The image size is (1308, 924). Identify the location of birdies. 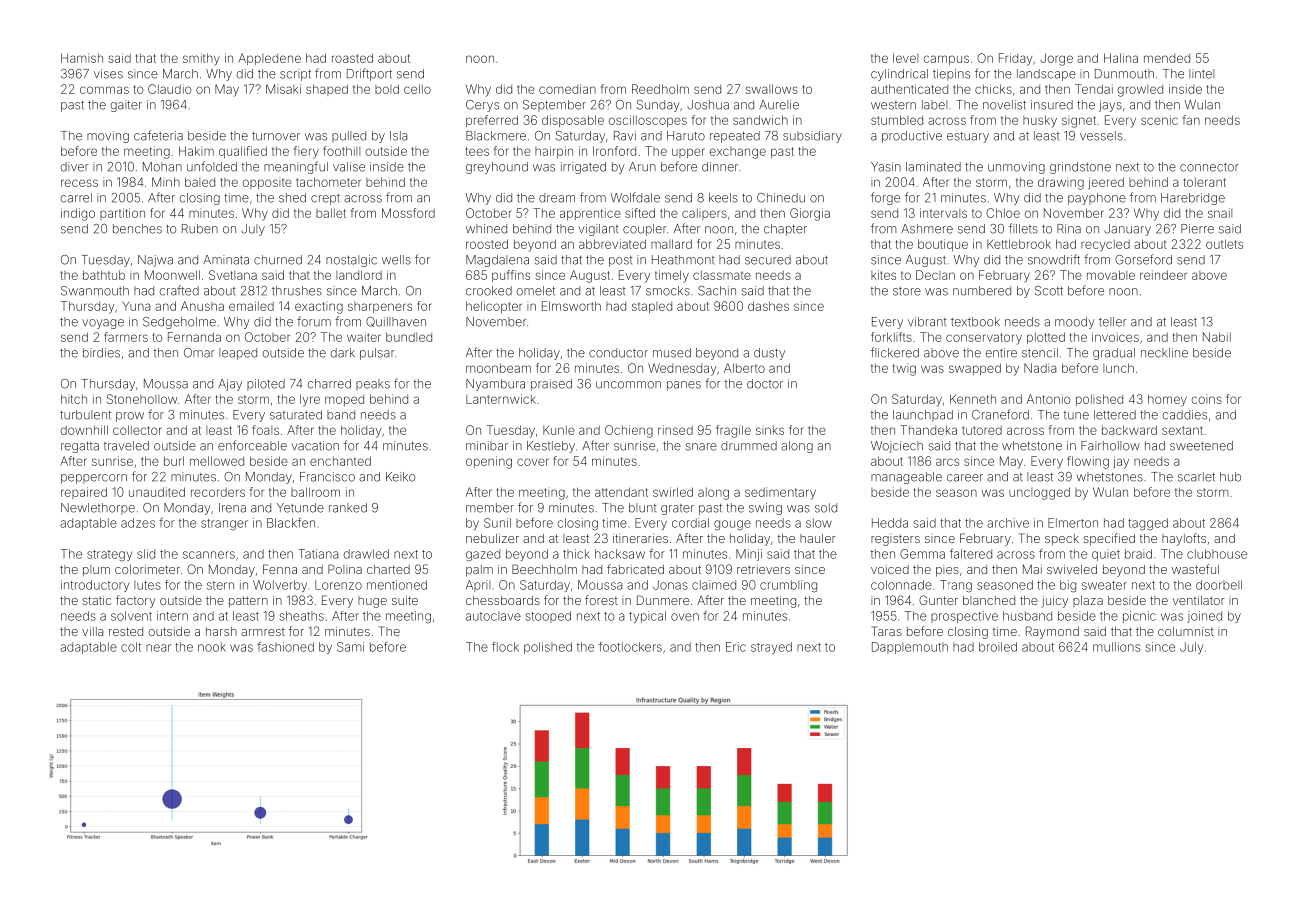
(101, 353).
